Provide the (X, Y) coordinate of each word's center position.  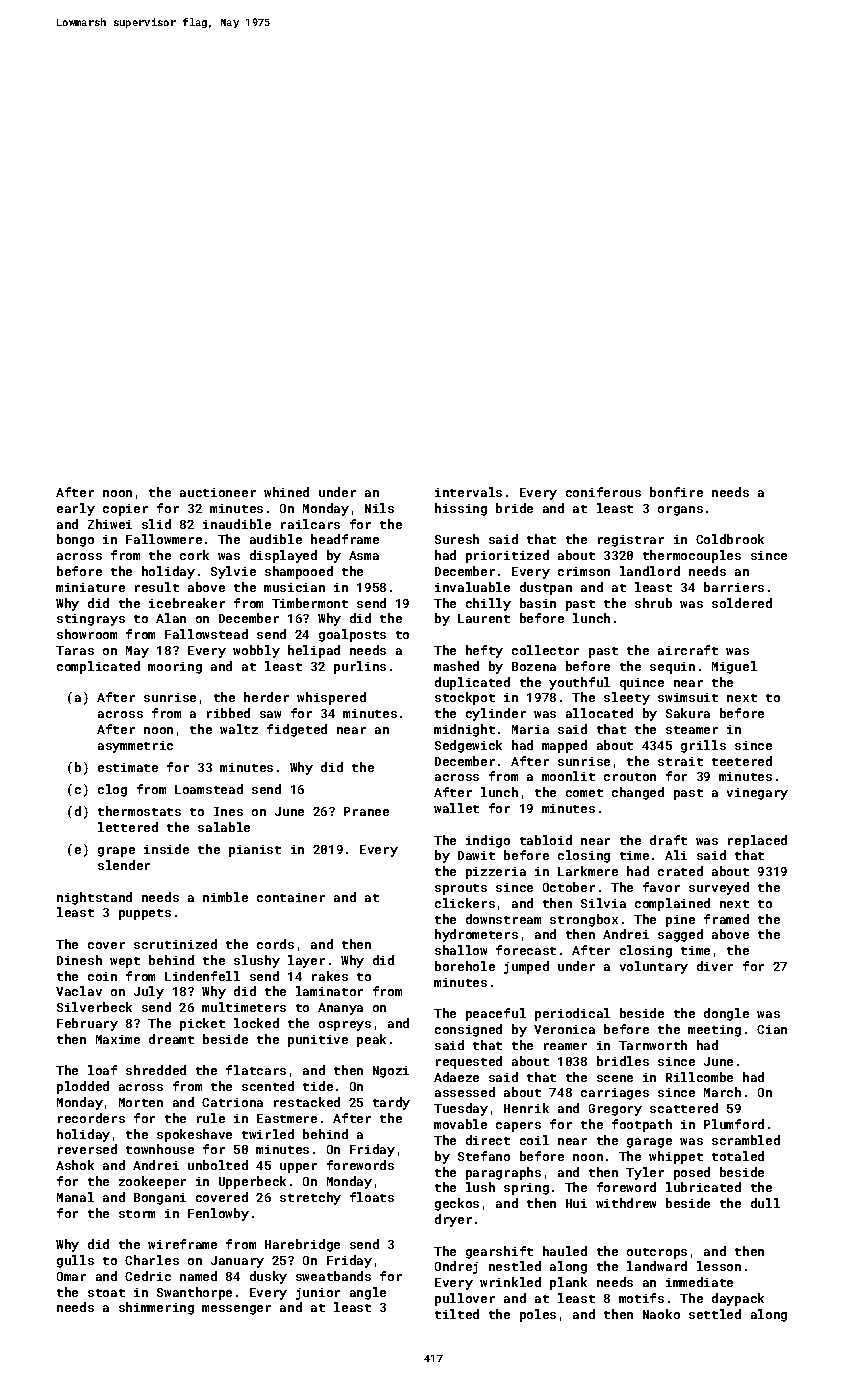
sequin (672, 668)
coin (102, 976)
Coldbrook (730, 539)
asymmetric (135, 747)
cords (275, 944)
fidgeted (297, 730)
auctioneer (218, 492)
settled (715, 1314)
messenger (236, 1310)
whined (286, 492)
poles (538, 1315)
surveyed (719, 888)
